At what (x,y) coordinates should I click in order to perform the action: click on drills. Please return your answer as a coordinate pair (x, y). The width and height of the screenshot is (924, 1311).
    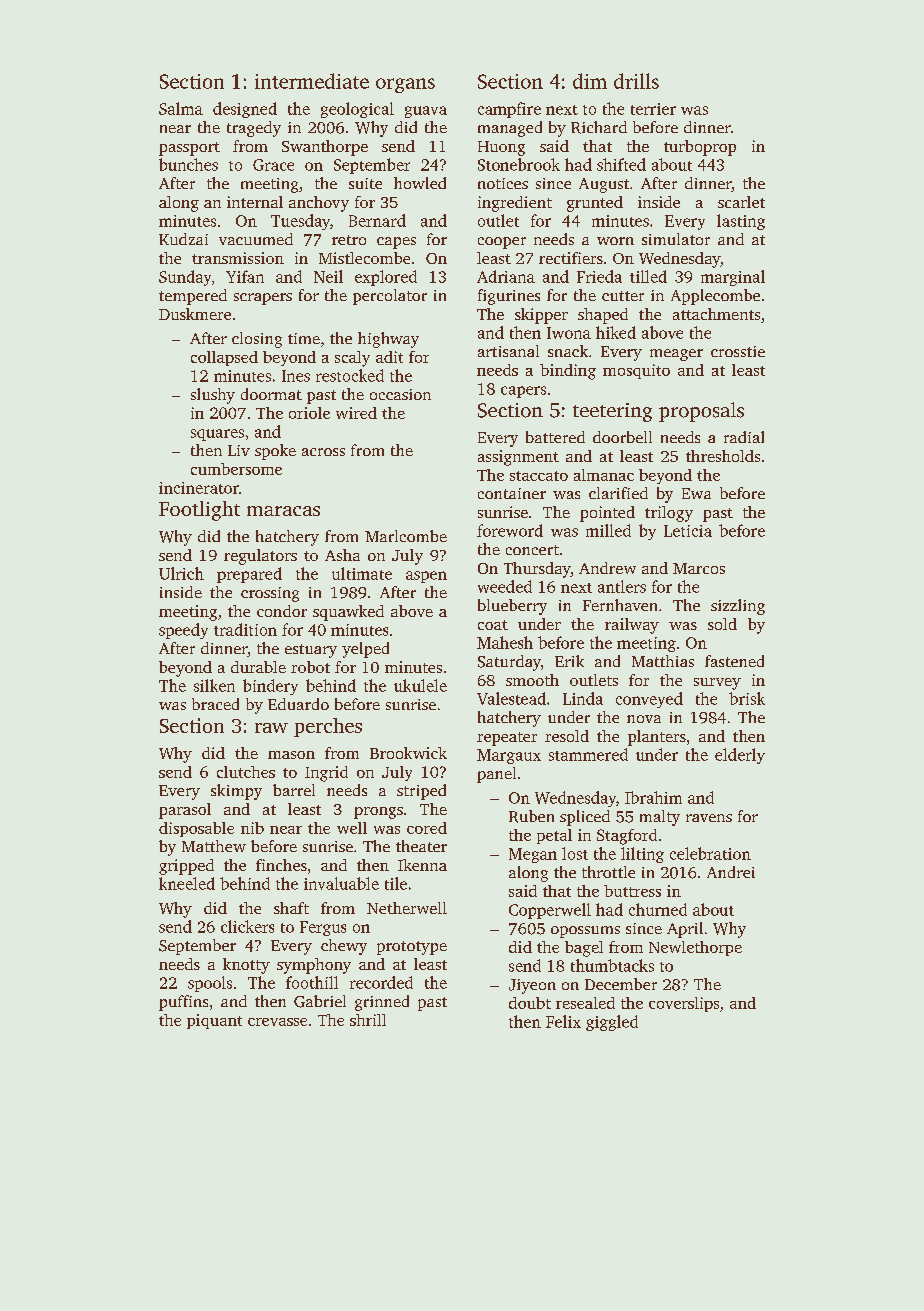
    Looking at the image, I should click on (636, 81).
